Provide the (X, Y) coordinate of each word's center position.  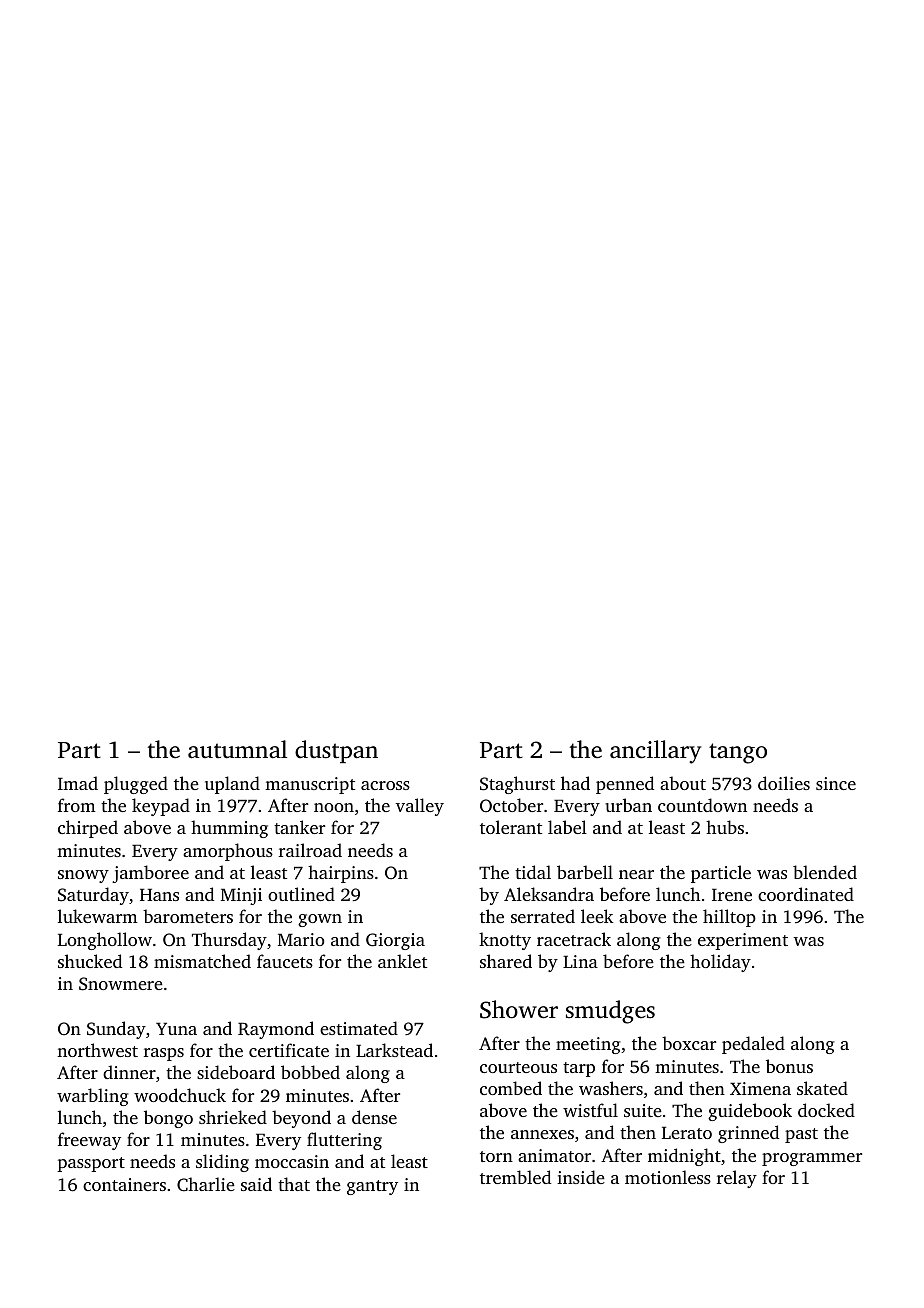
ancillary (655, 752)
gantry (372, 1187)
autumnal (237, 749)
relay (737, 1179)
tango (738, 753)
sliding (222, 1163)
